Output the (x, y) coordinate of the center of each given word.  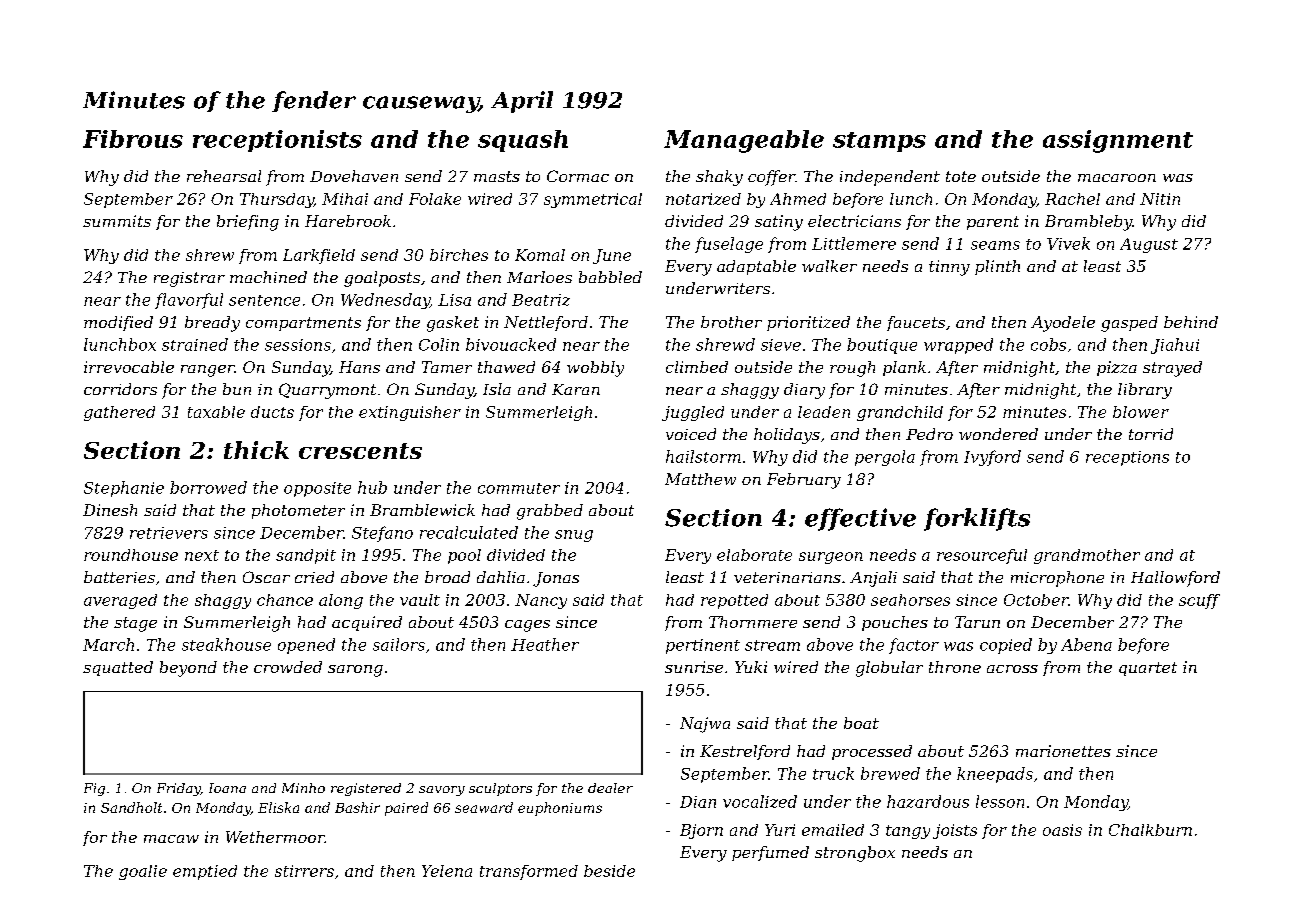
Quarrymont (327, 391)
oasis (1062, 830)
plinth (997, 267)
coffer (771, 178)
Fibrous (133, 139)
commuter (519, 488)
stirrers (304, 871)
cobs (1048, 344)
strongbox (855, 854)
